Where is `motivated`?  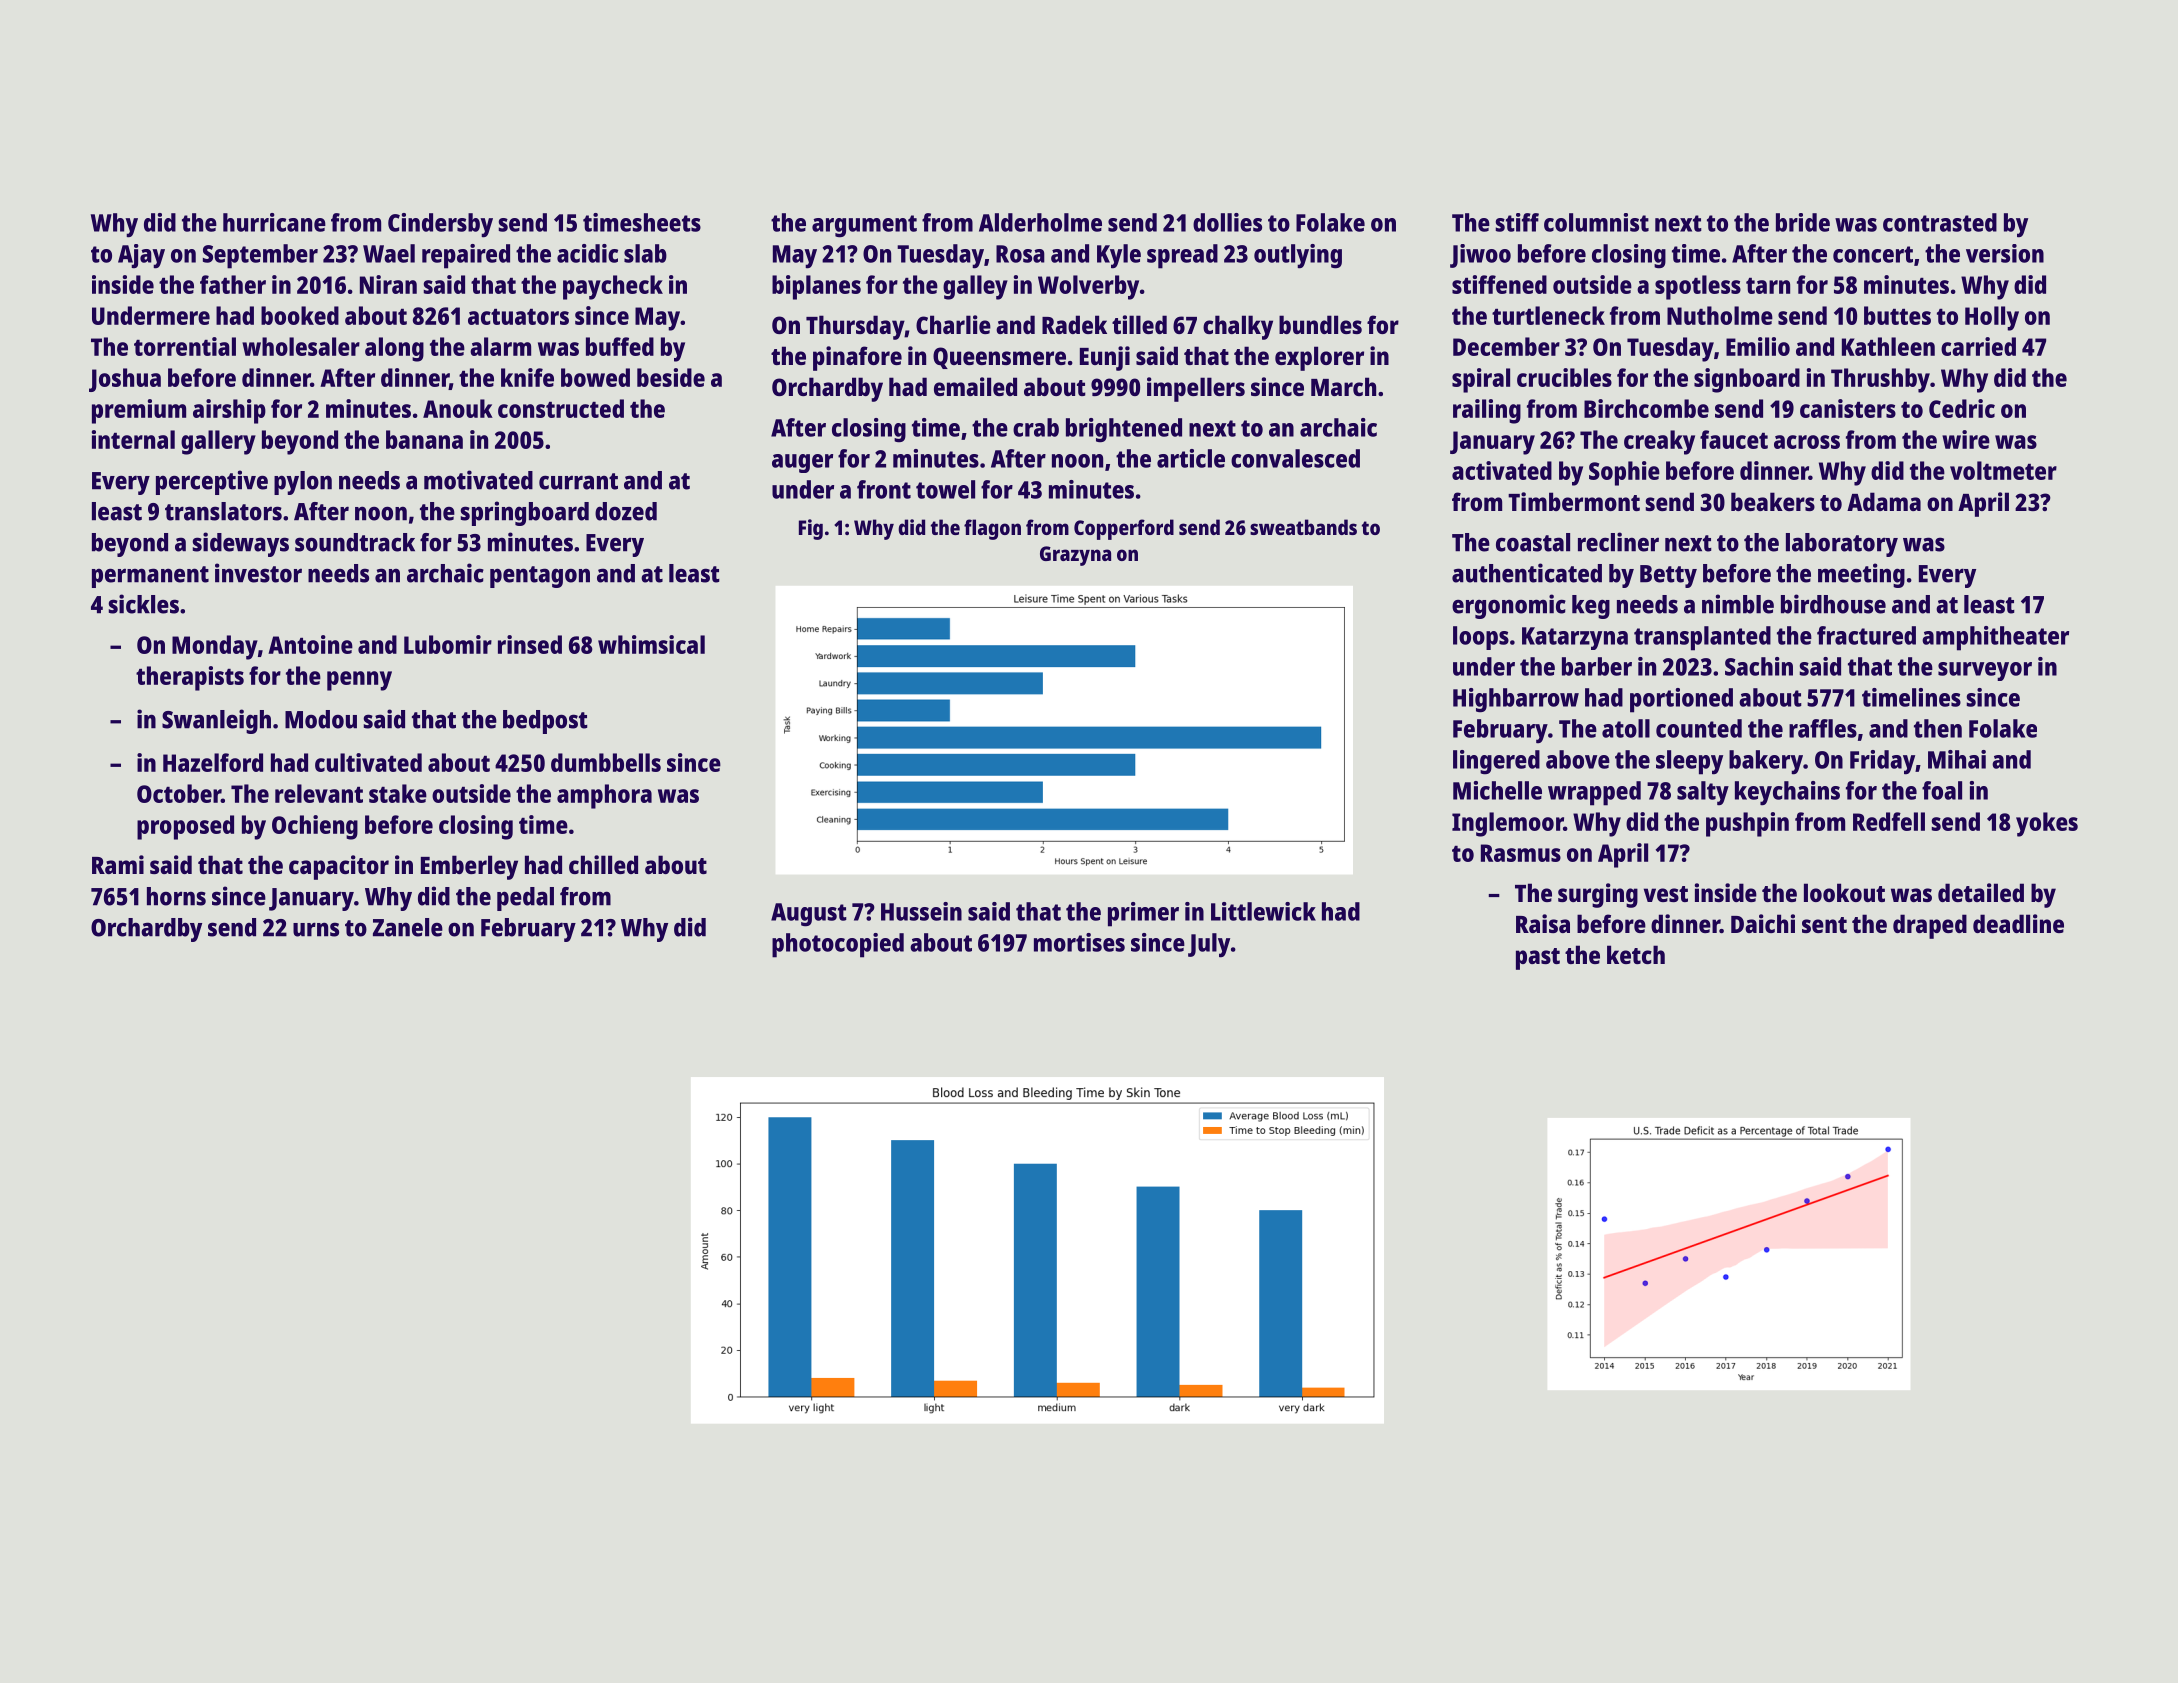 motivated is located at coordinates (478, 480).
